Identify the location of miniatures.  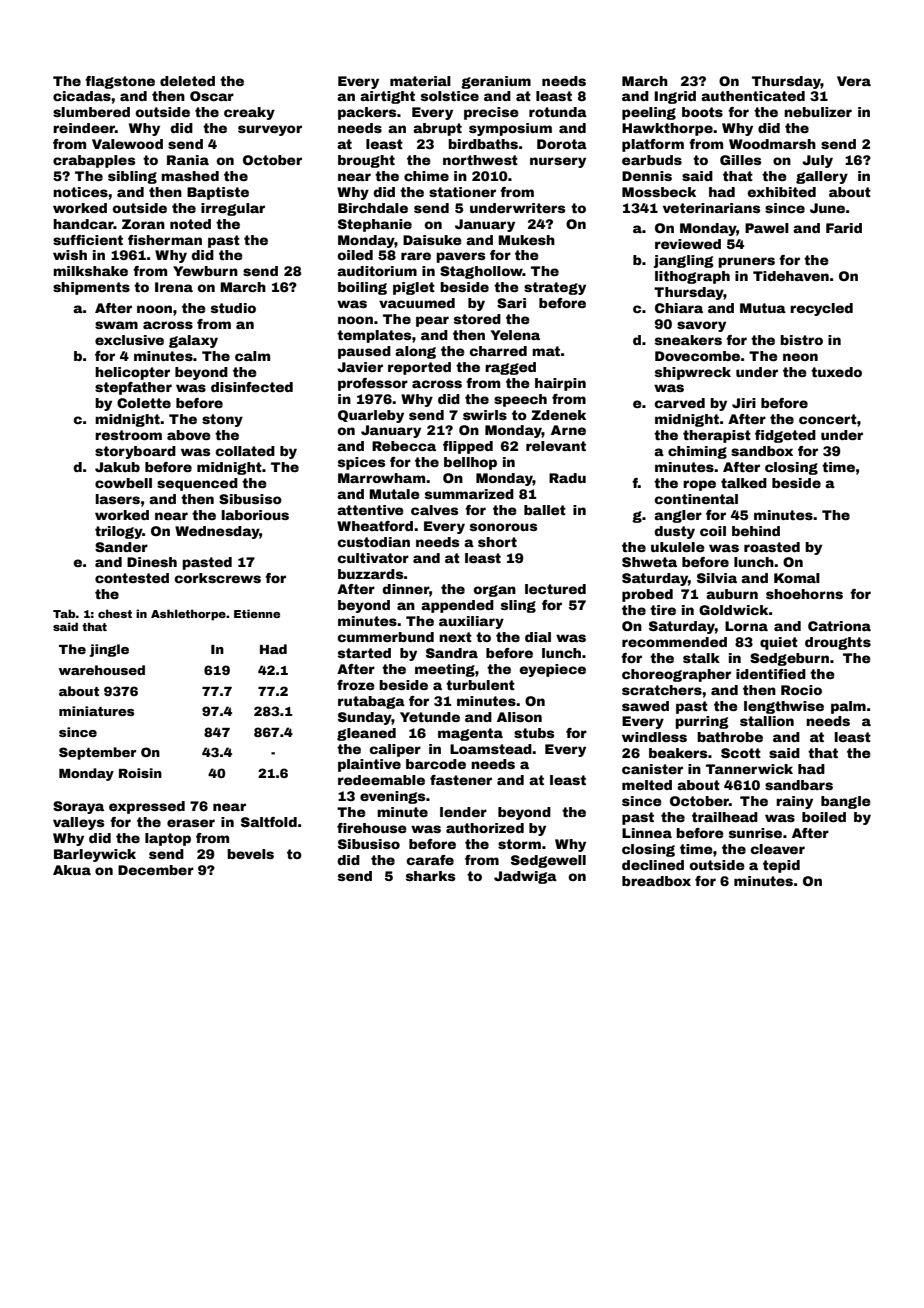
(96, 711).
